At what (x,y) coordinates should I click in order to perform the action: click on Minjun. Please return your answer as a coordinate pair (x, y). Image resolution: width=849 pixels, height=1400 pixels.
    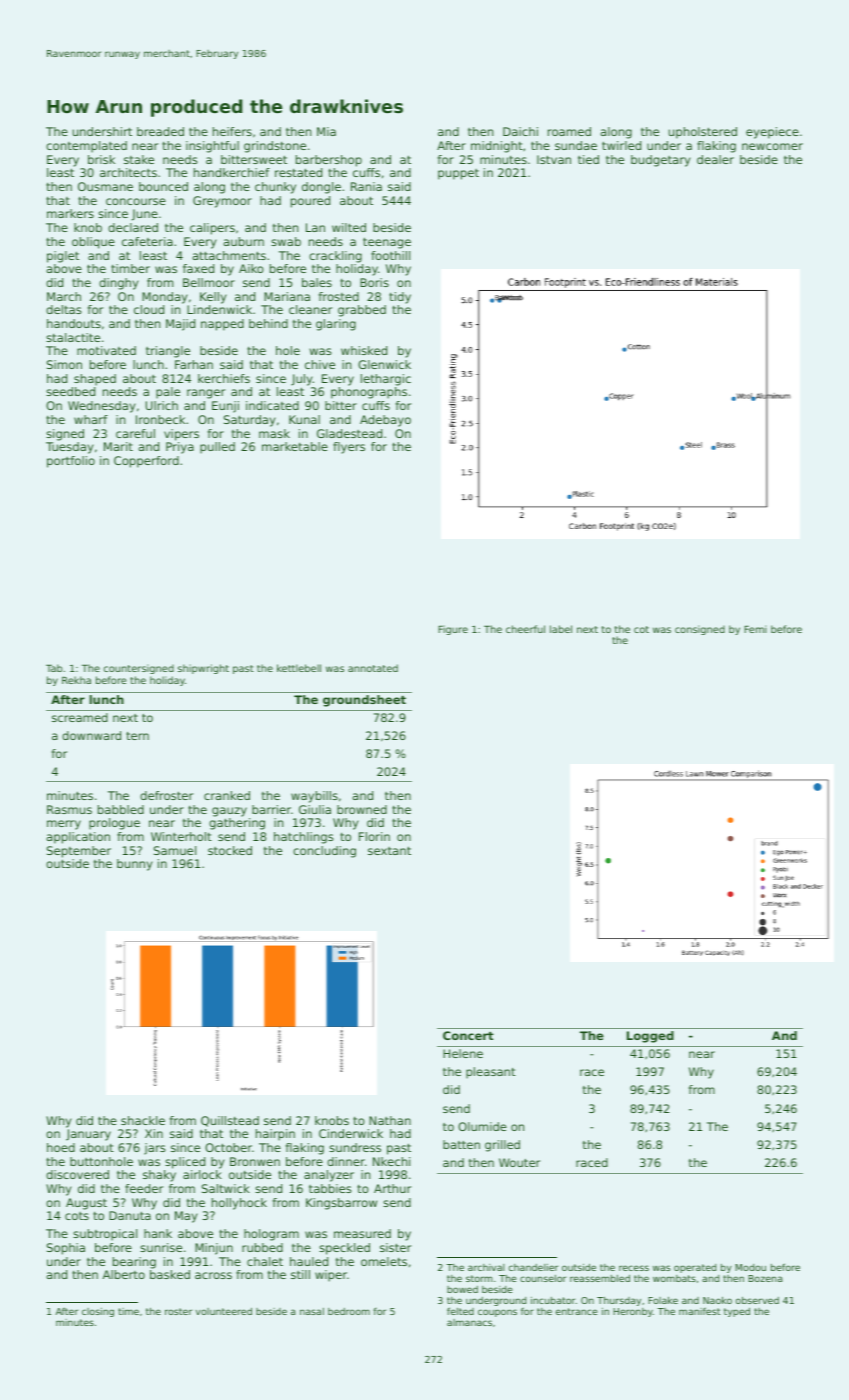
    Looking at the image, I should click on (214, 1249).
